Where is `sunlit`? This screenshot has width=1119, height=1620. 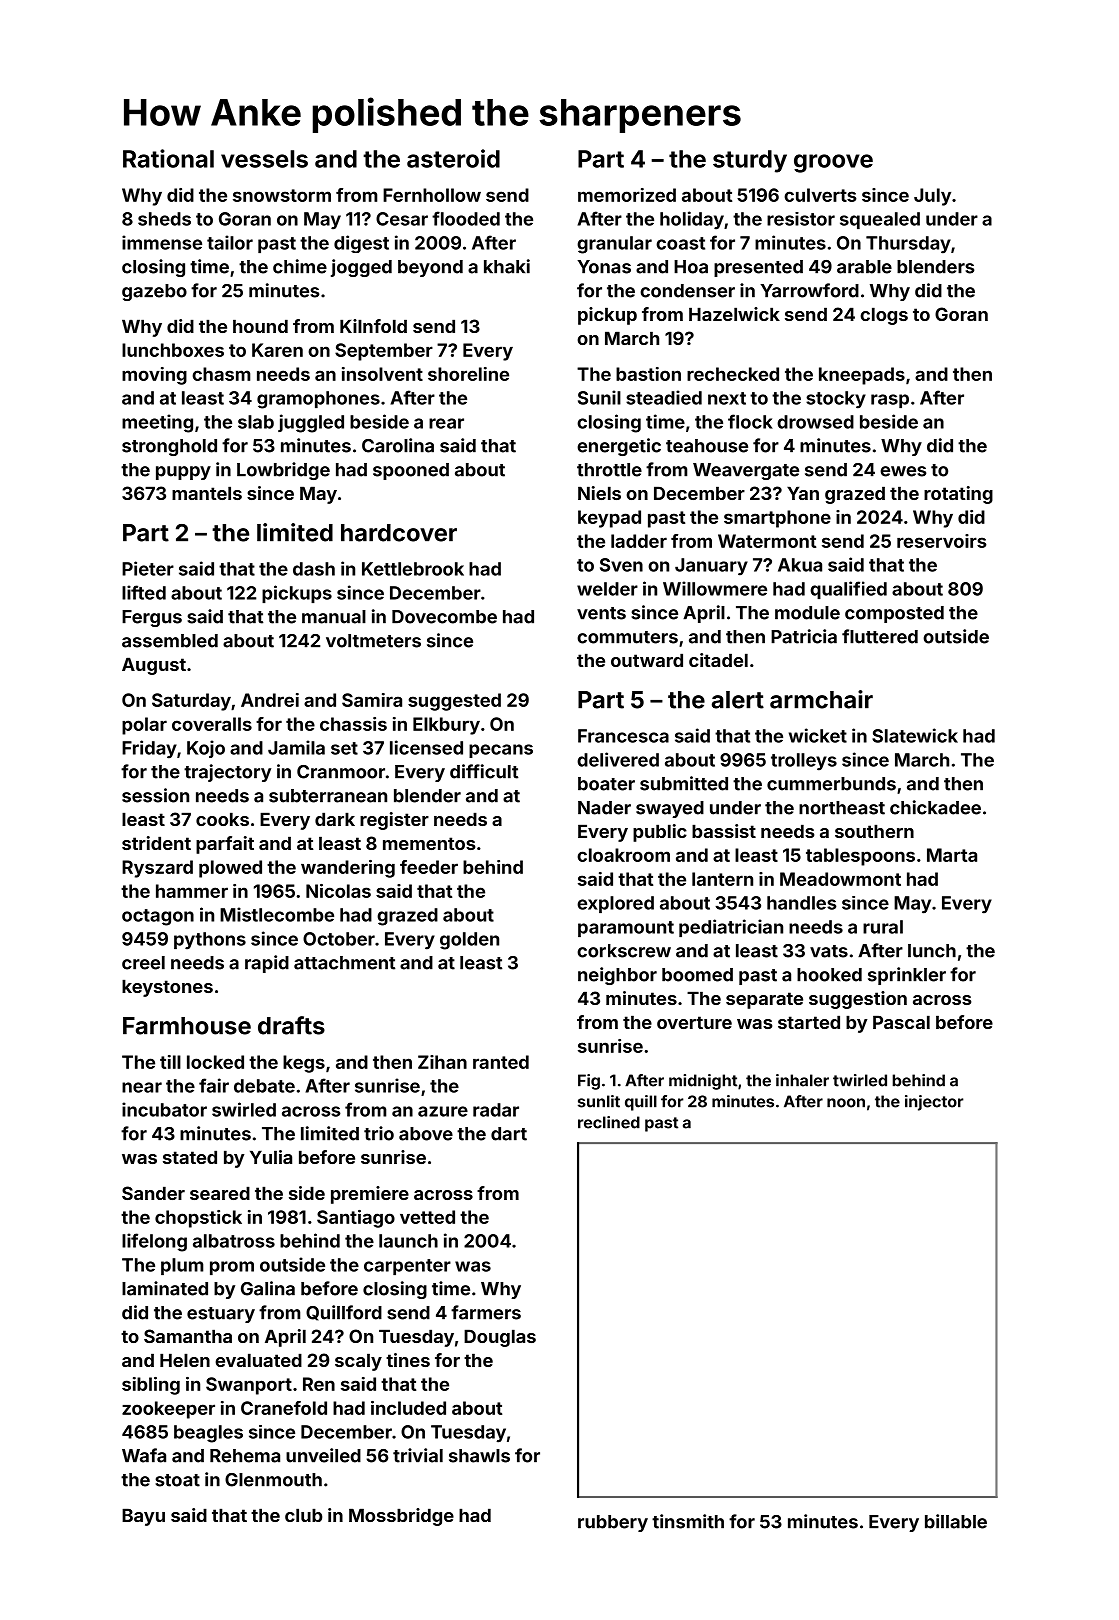
sunlit is located at coordinates (599, 1101).
